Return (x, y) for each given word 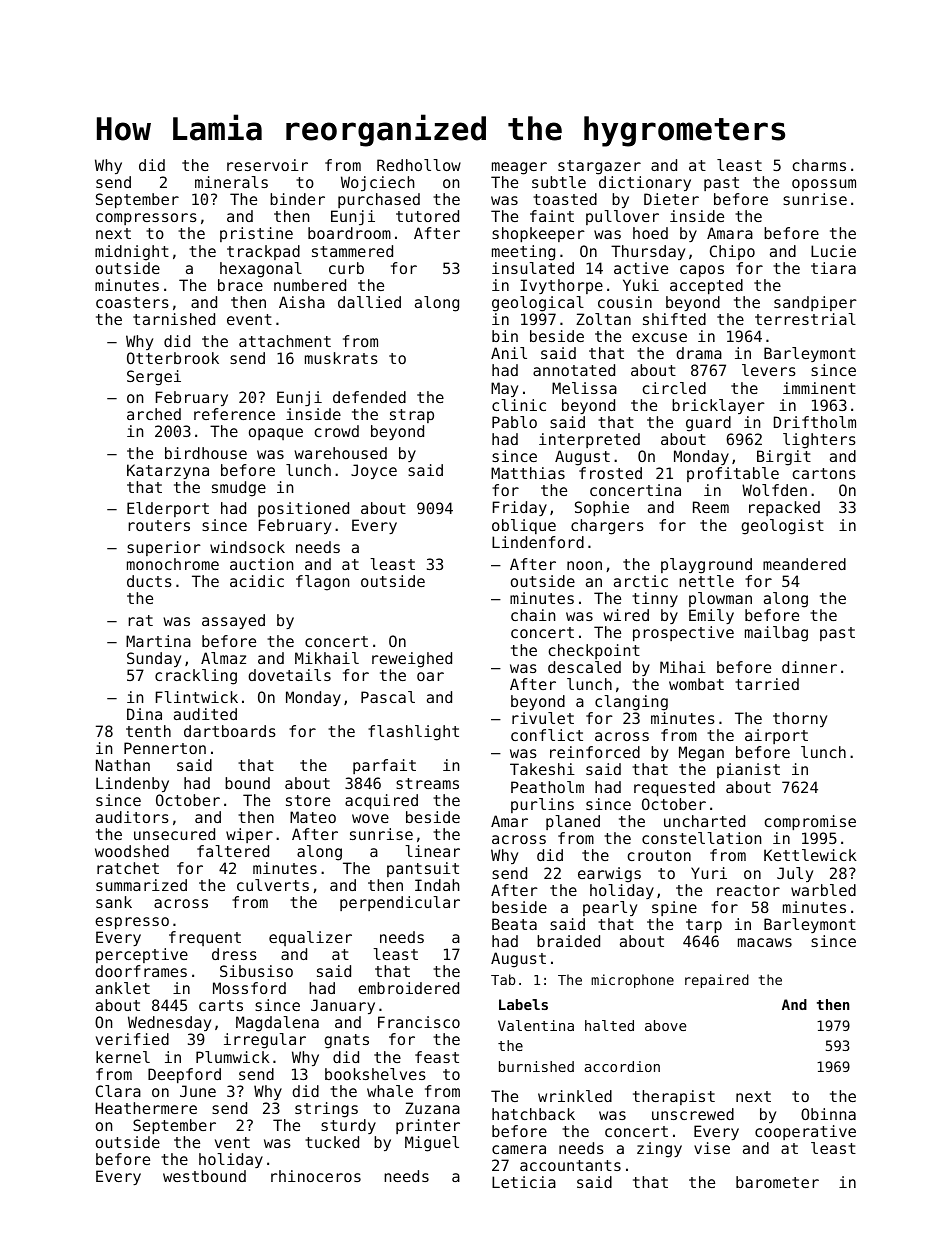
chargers (607, 527)
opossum (824, 185)
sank (114, 902)
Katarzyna (168, 471)
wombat (696, 684)
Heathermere (146, 1108)
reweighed (412, 660)
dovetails (289, 675)
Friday (520, 508)
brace (240, 285)
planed (573, 822)
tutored (427, 216)
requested (674, 789)
